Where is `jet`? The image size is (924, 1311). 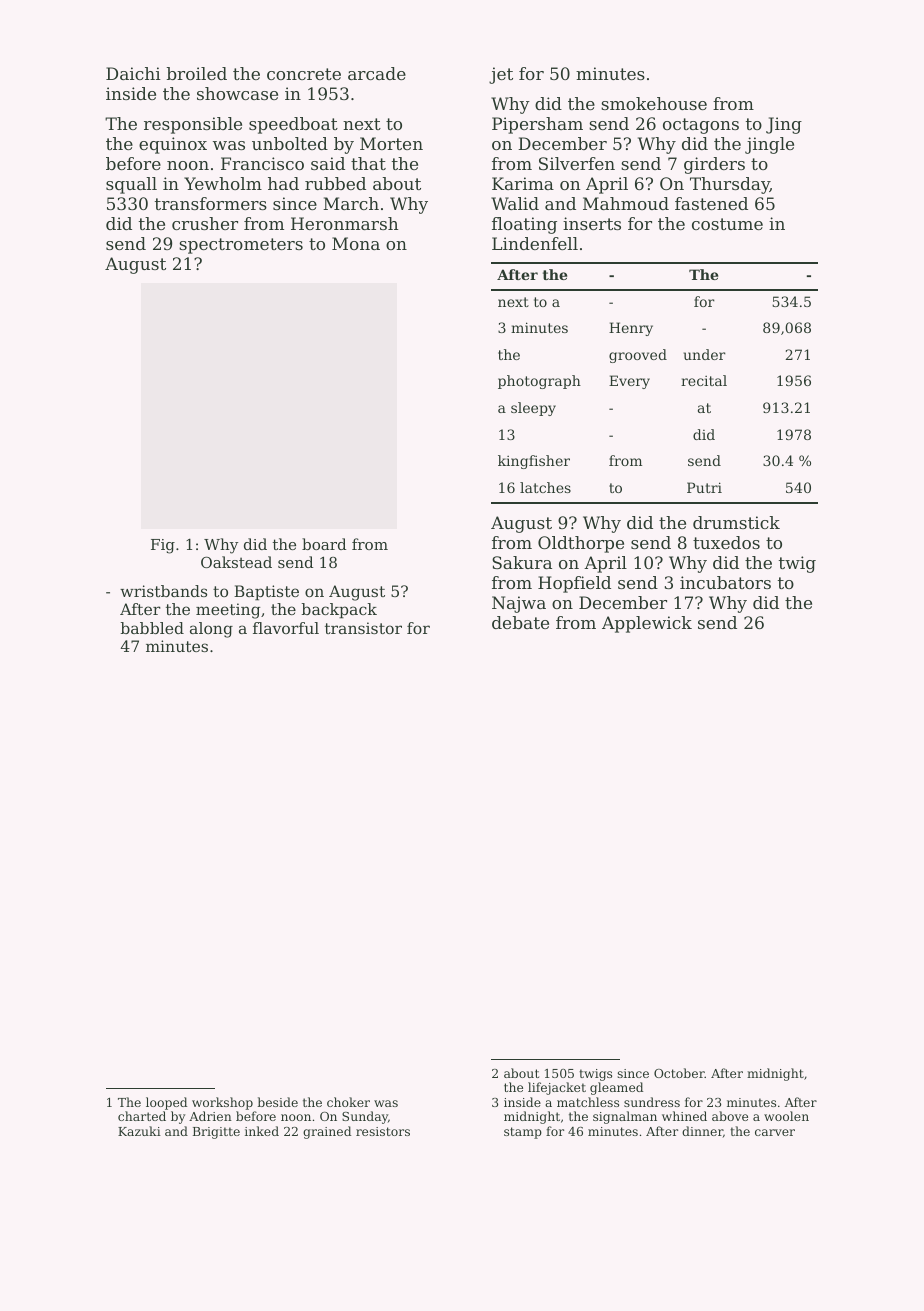 jet is located at coordinates (501, 75).
